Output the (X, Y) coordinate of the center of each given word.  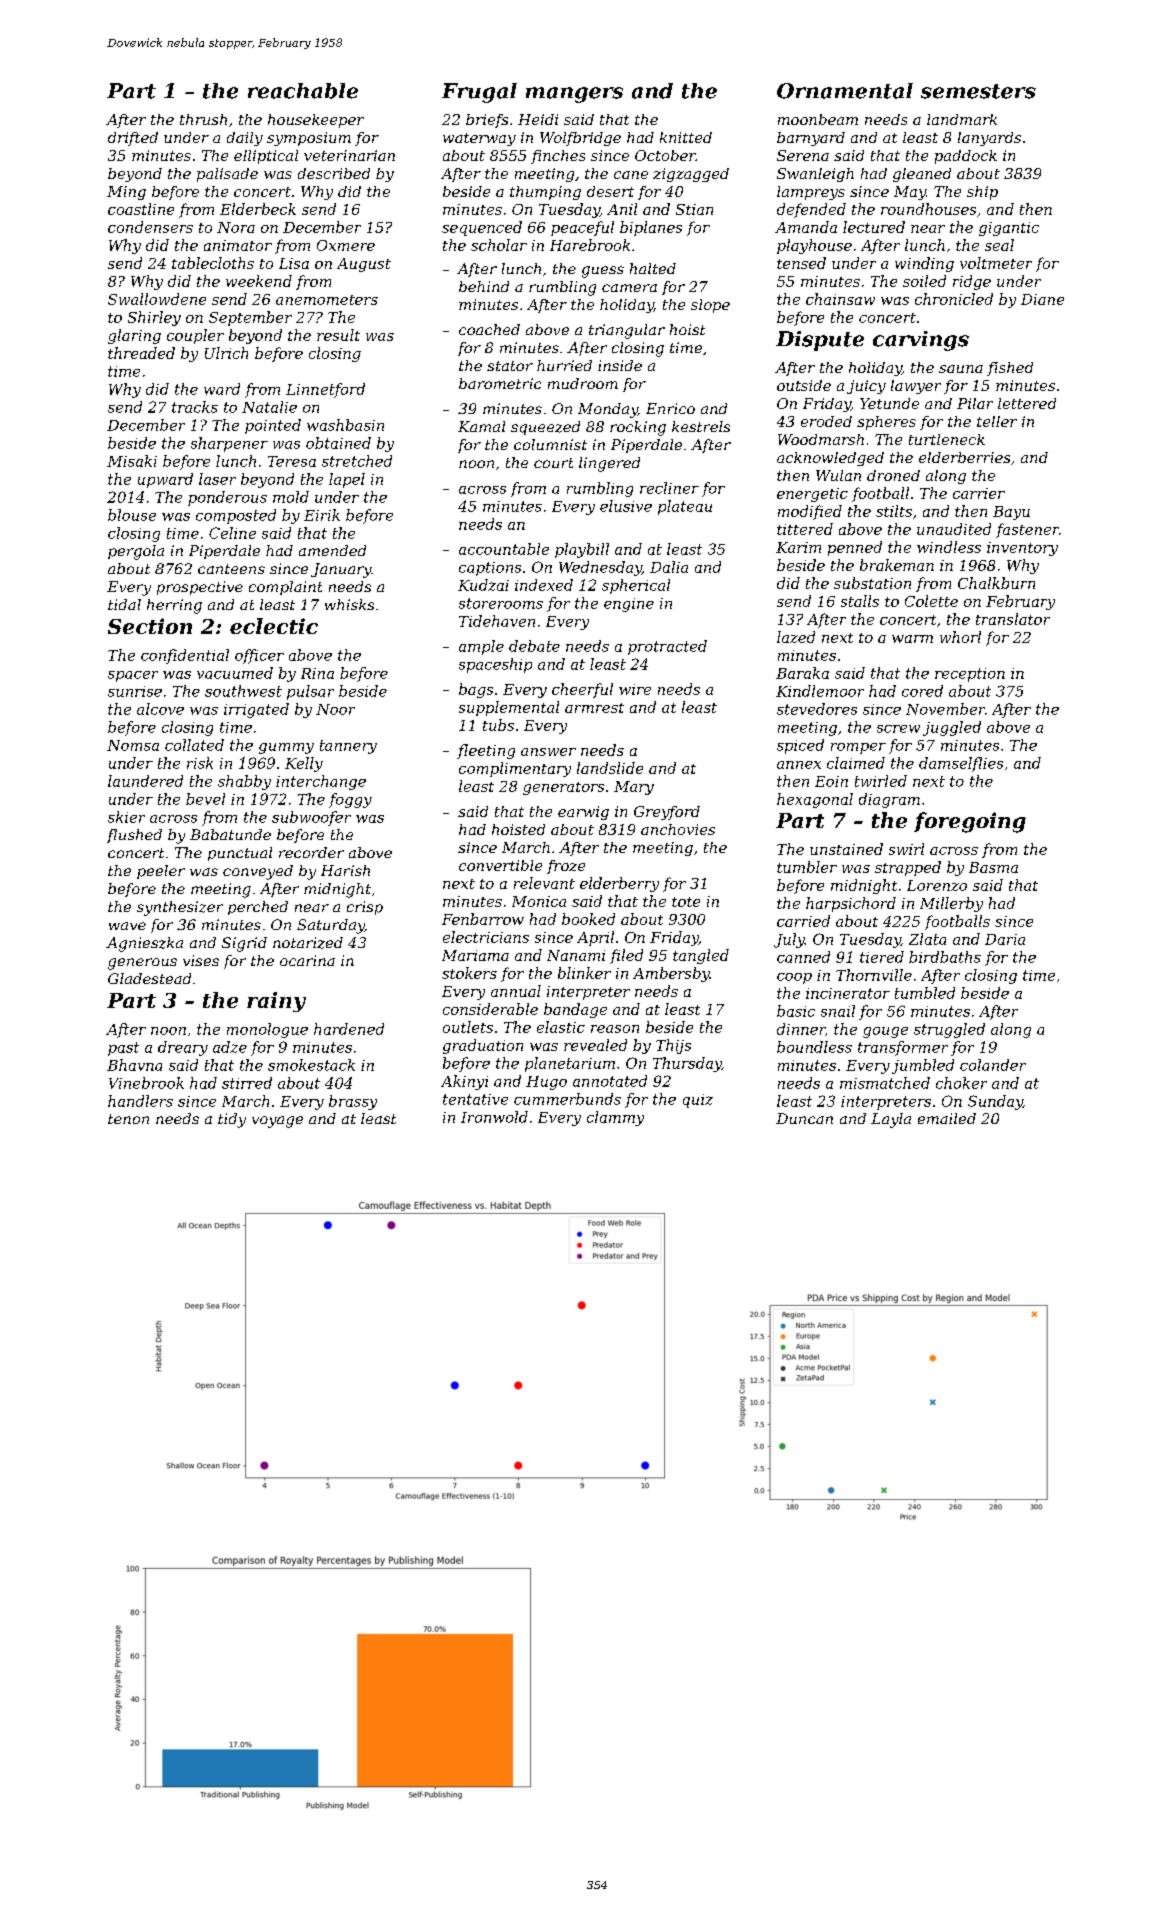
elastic (561, 1027)
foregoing (970, 822)
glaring (134, 336)
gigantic (1009, 229)
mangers (574, 95)
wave (127, 926)
